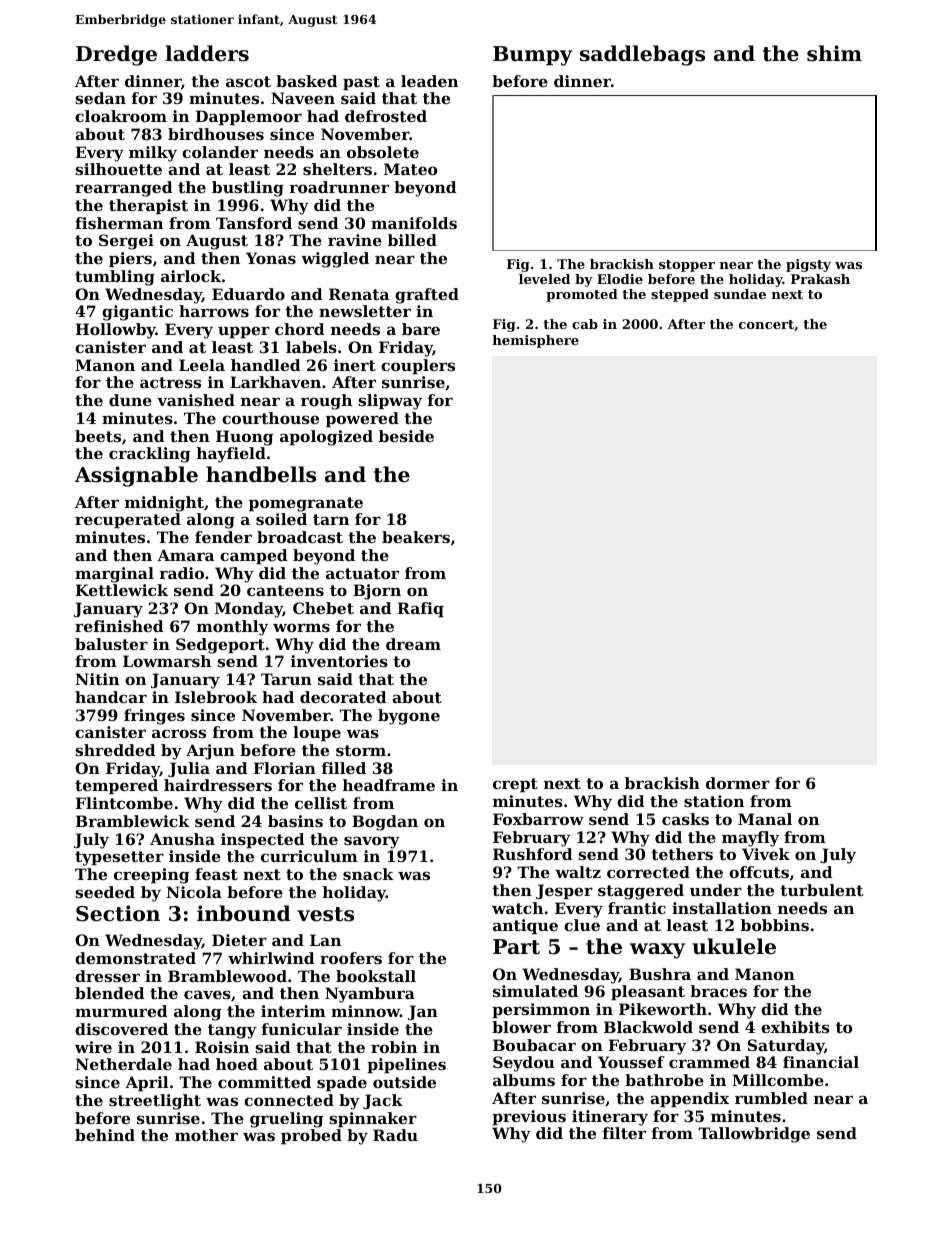  Describe the element at coordinates (206, 1135) in the document. I see `mother` at that location.
